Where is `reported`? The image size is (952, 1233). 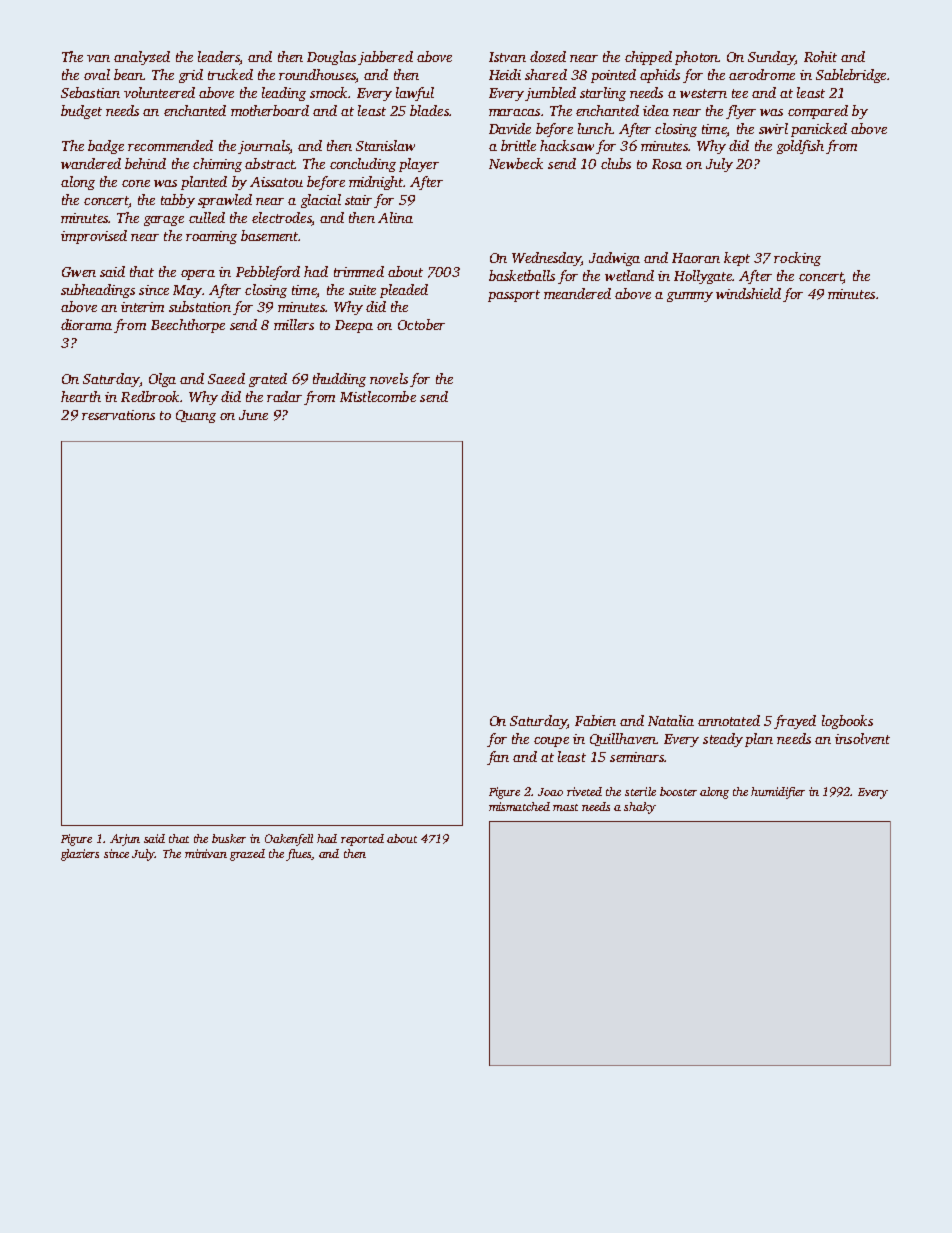
reported is located at coordinates (362, 840).
